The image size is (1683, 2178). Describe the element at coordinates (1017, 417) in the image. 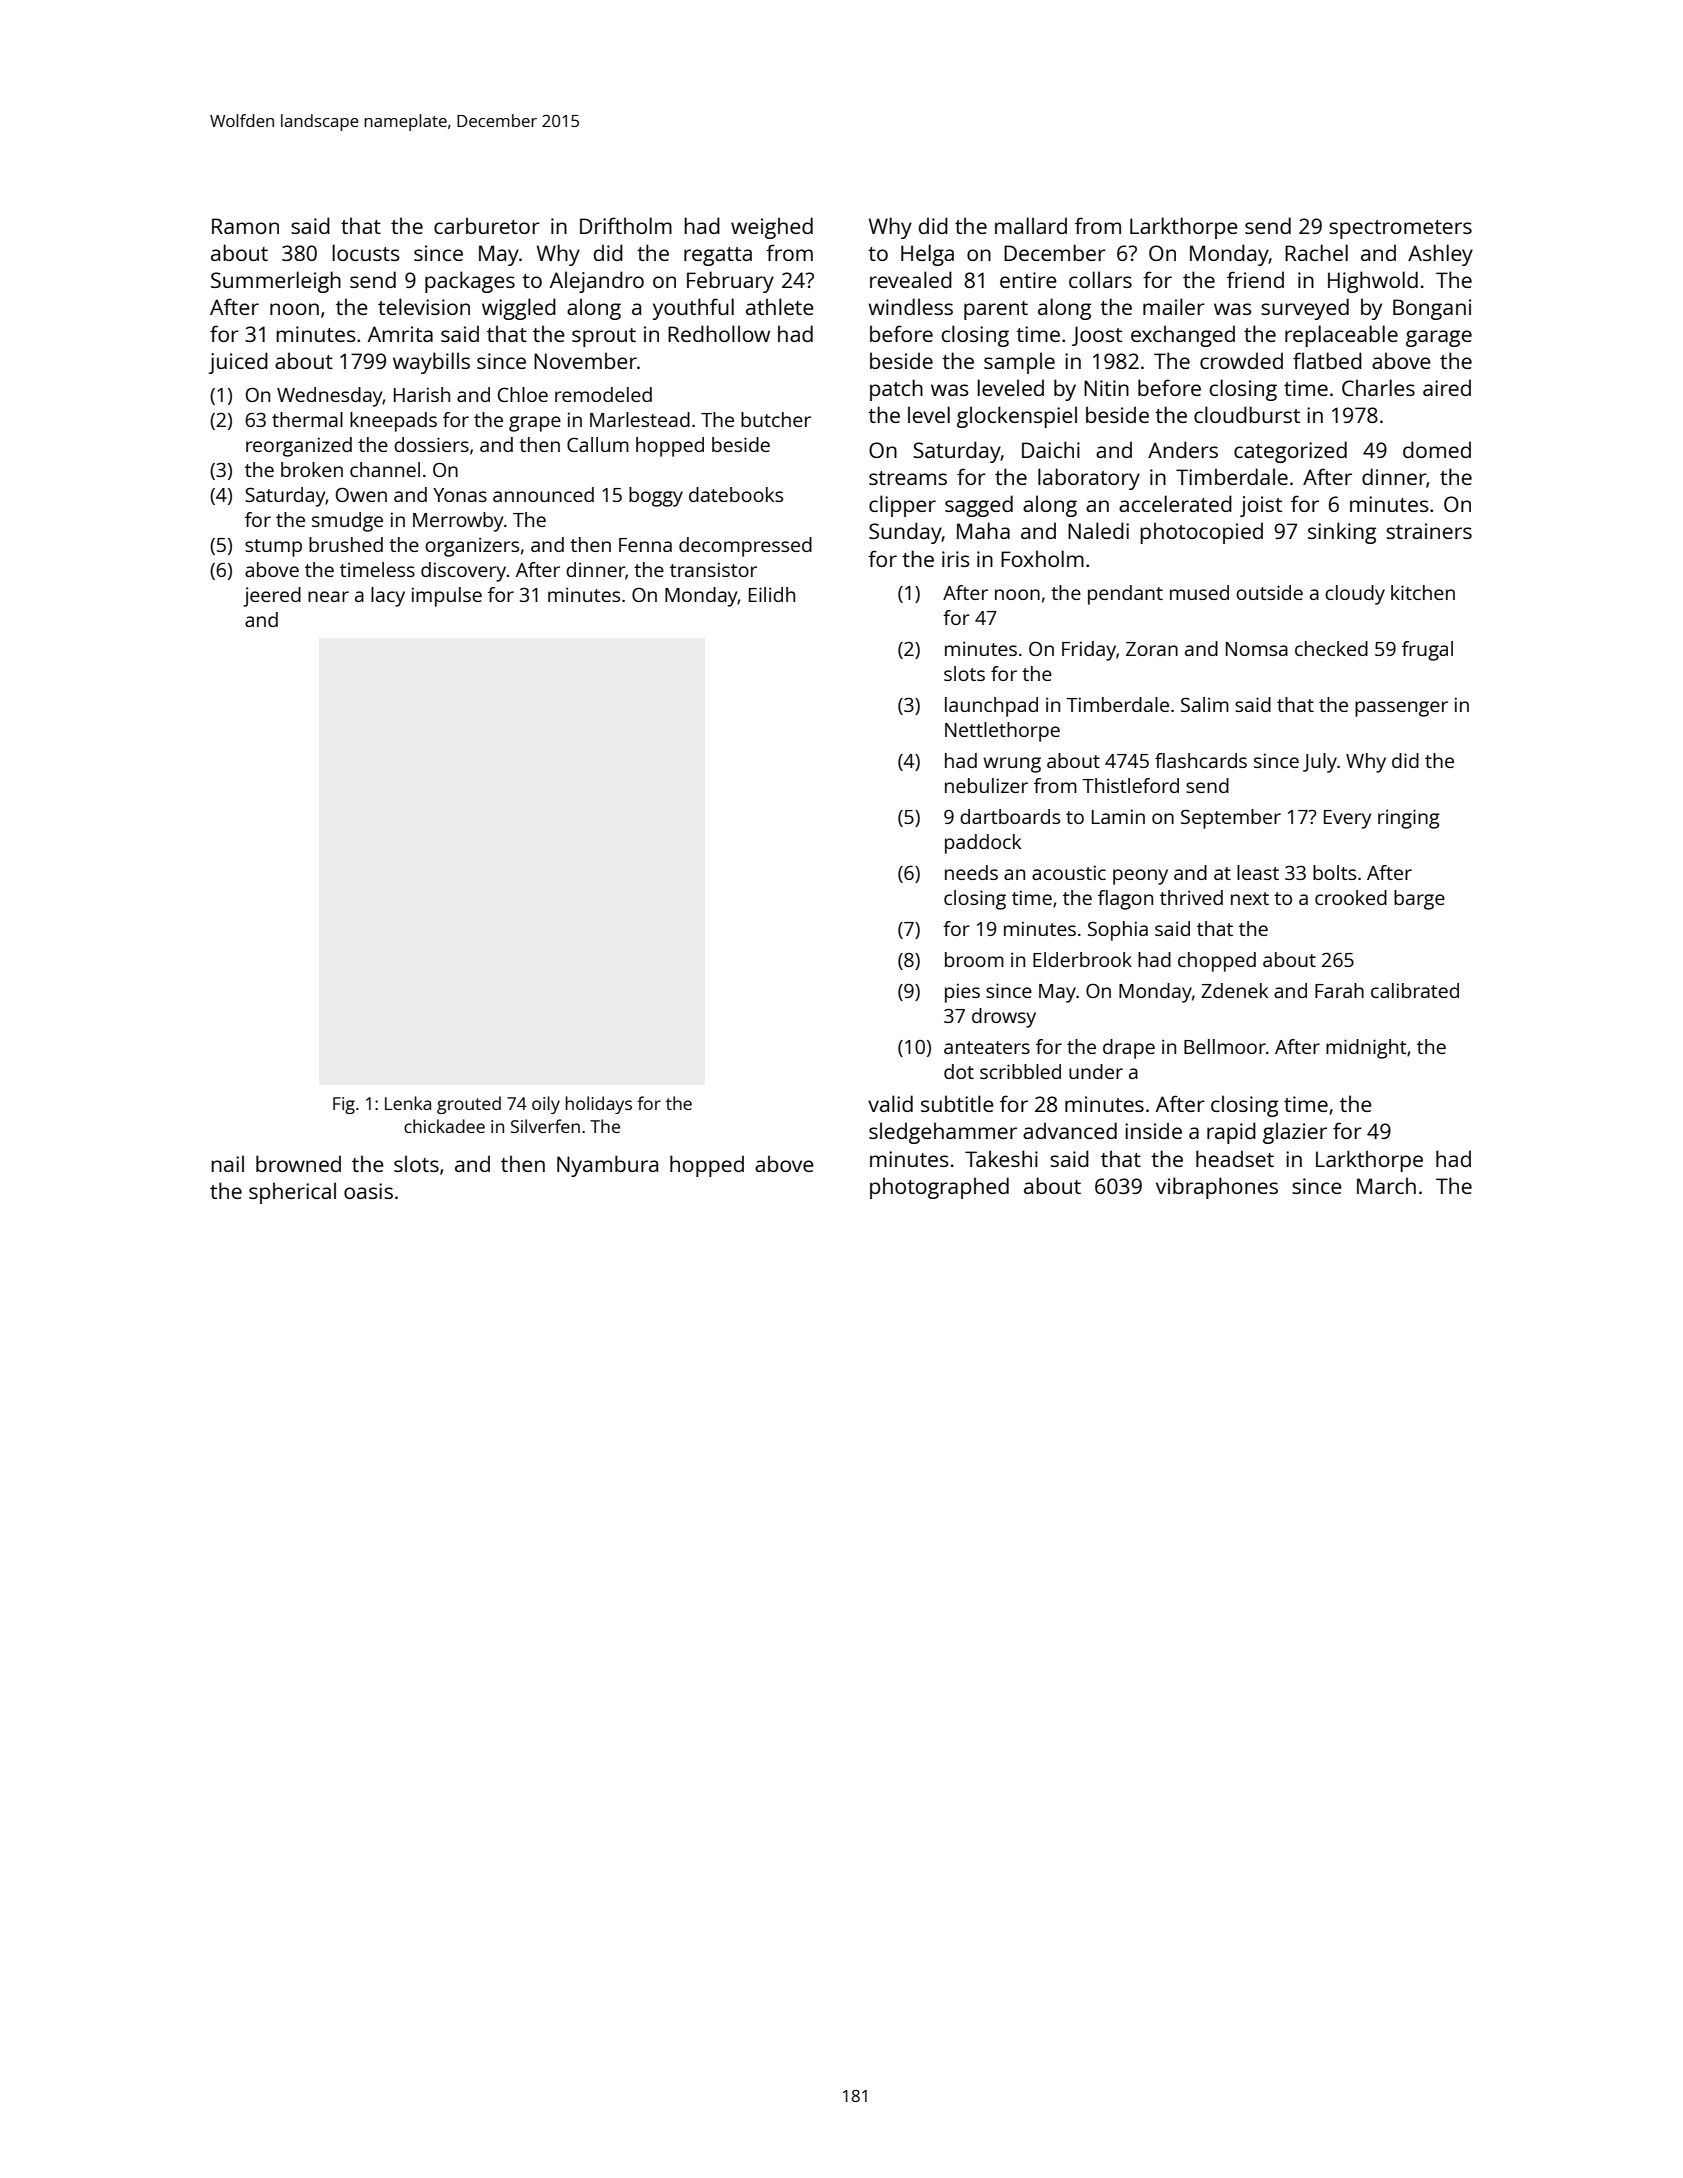

I see `glockenspiel` at that location.
